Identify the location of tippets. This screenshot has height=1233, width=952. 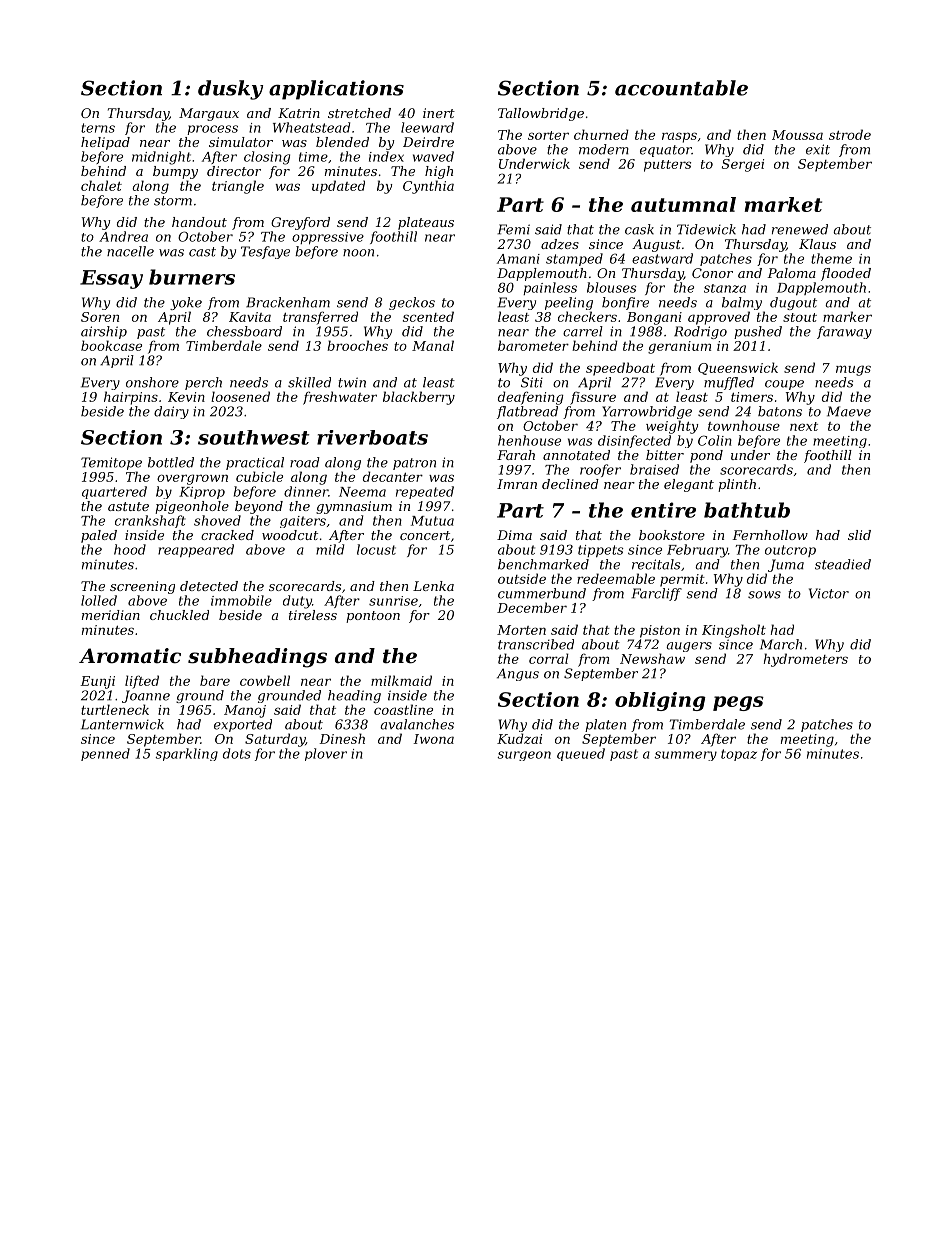
(600, 551).
